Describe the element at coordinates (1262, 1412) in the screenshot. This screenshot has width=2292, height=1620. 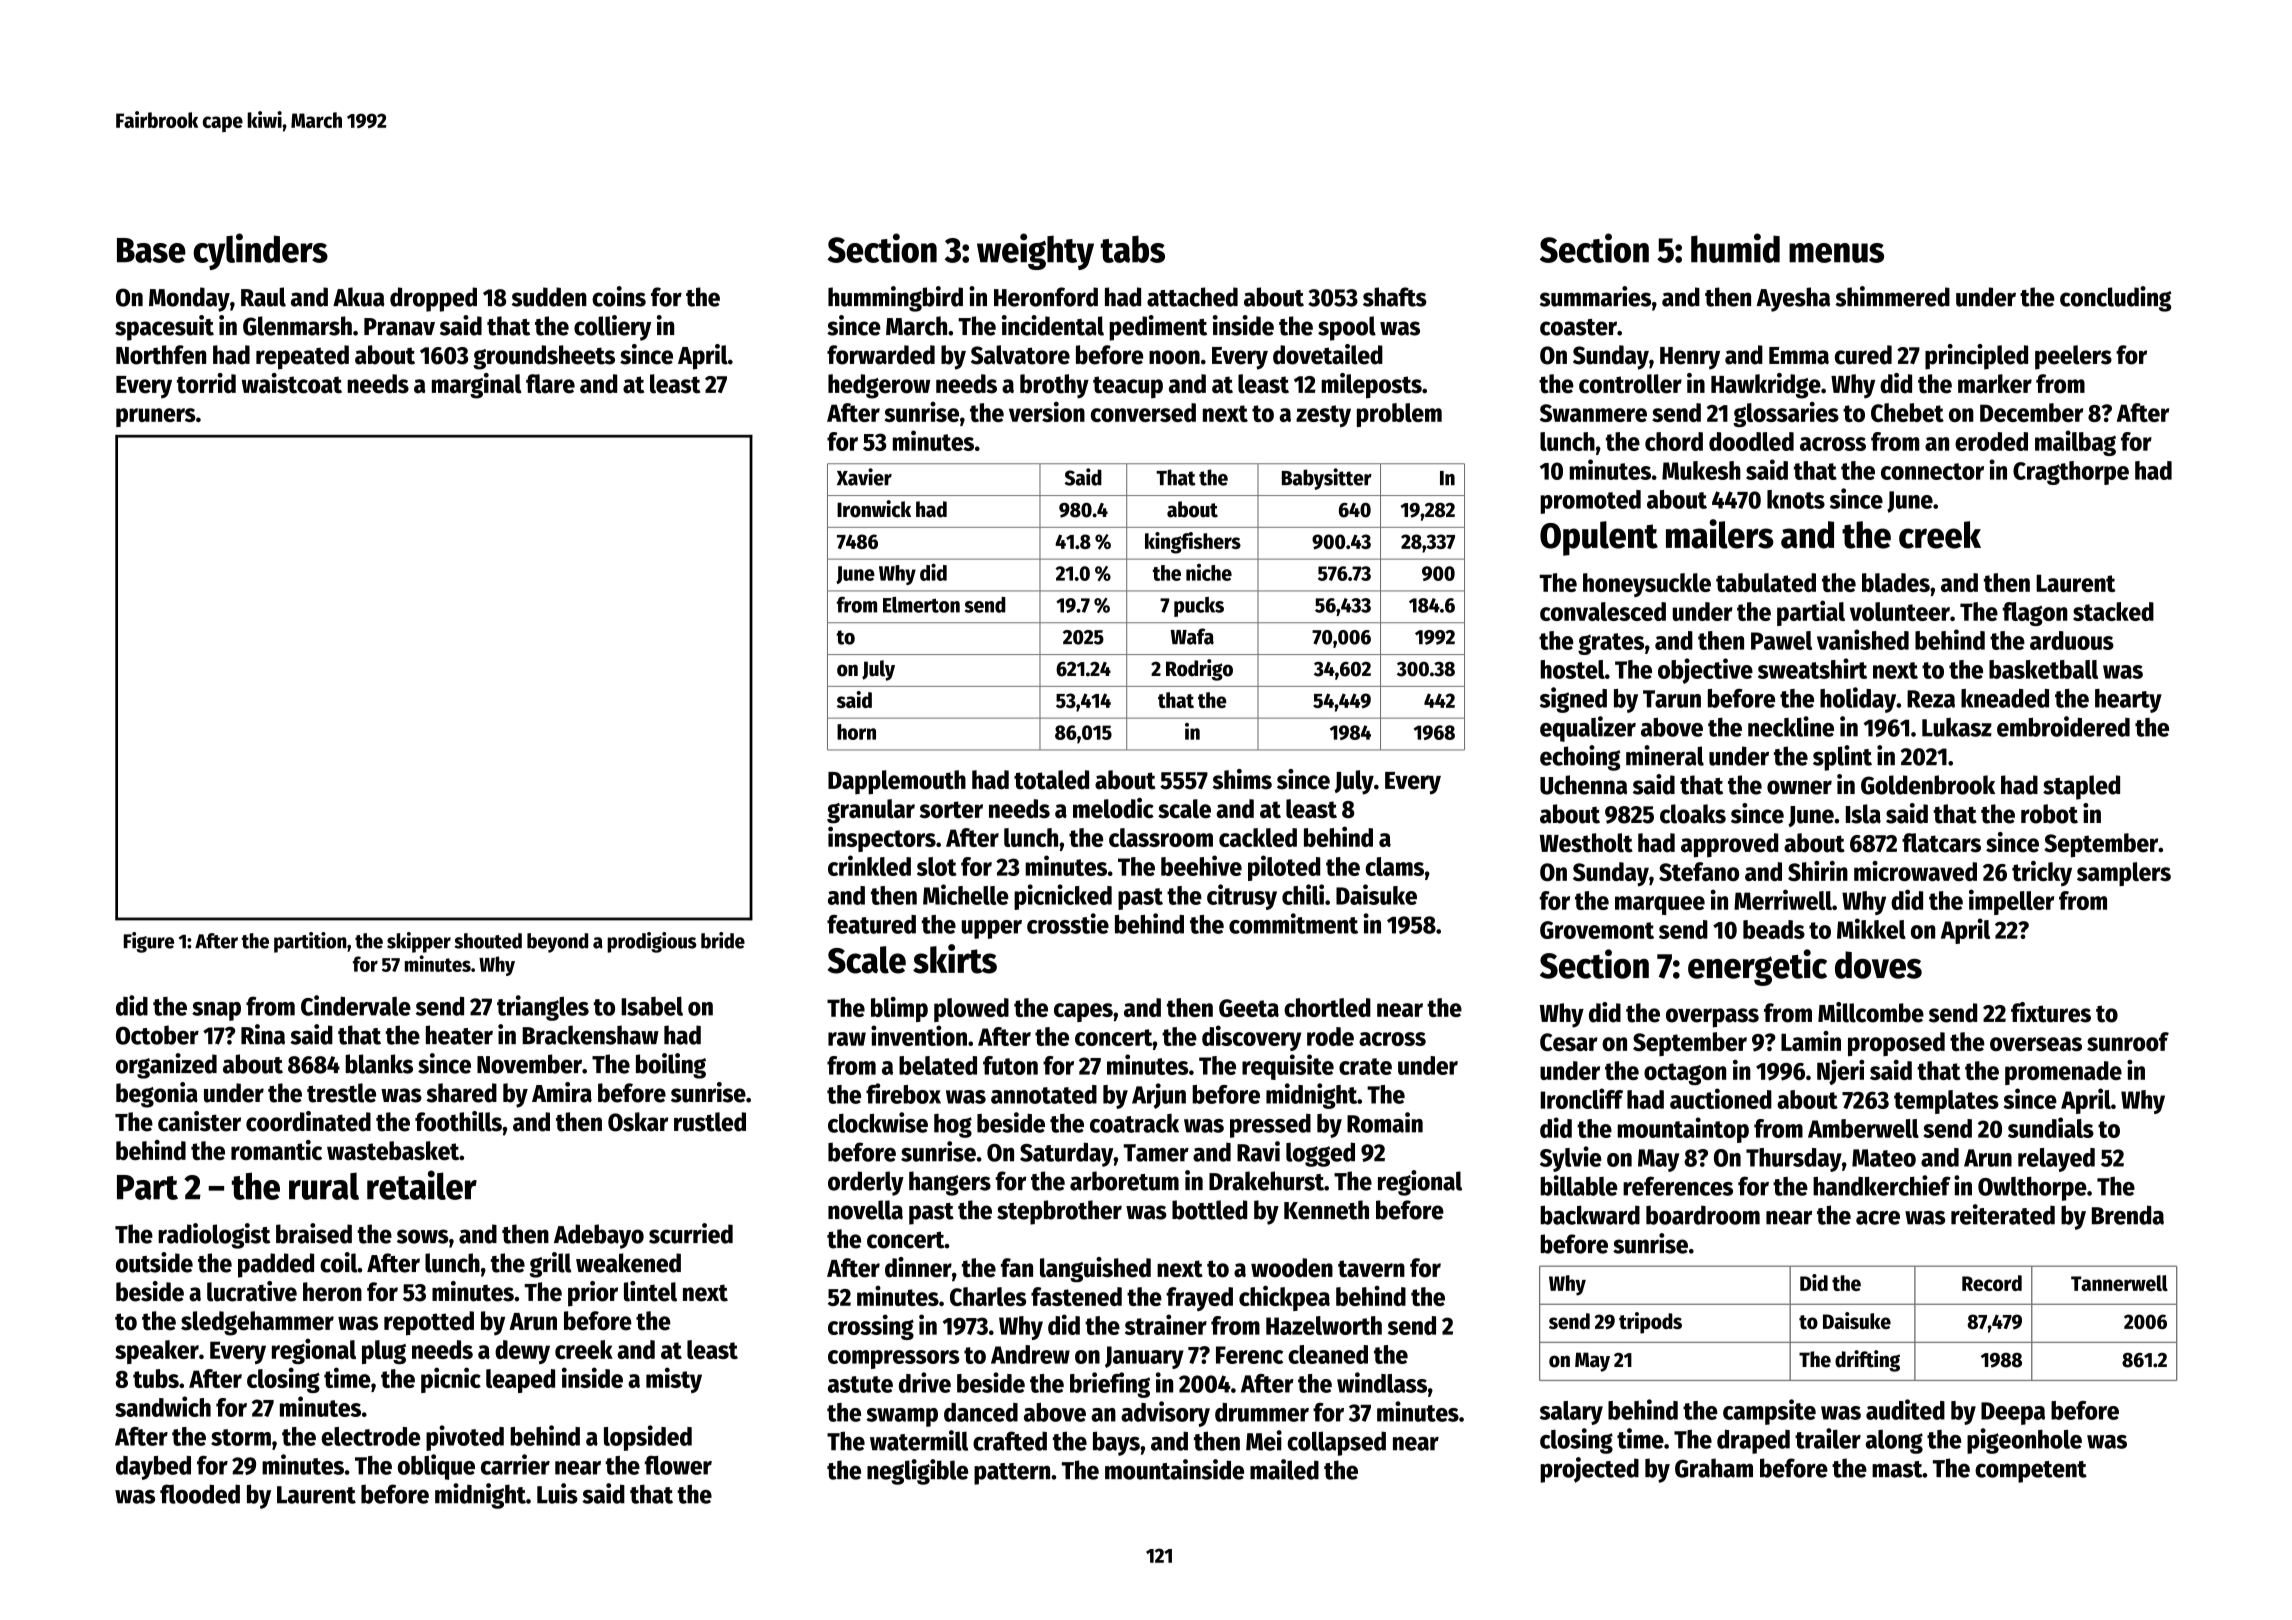
I see `drummer` at that location.
